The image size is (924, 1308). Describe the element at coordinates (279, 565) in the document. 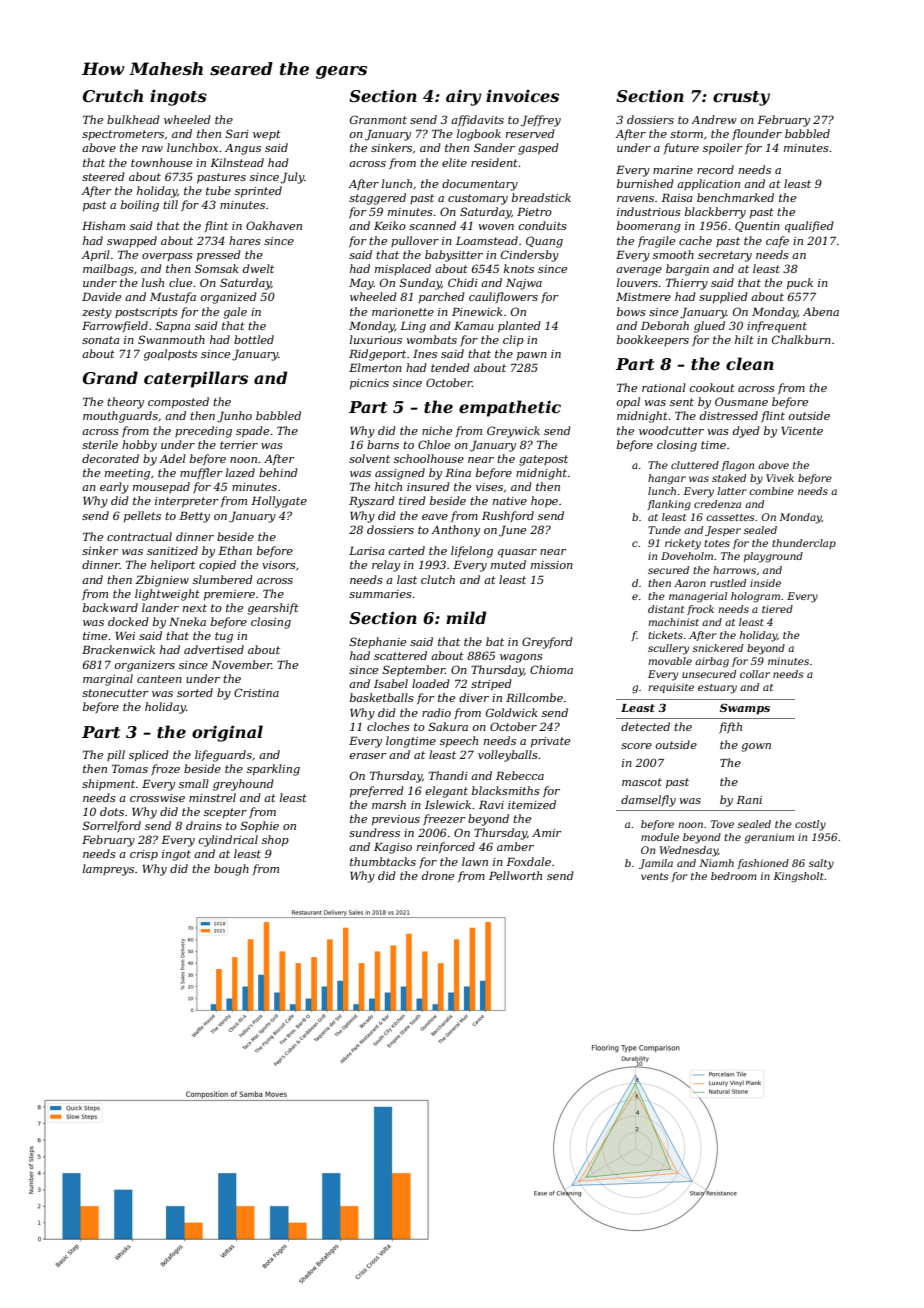

I see `visors` at that location.
